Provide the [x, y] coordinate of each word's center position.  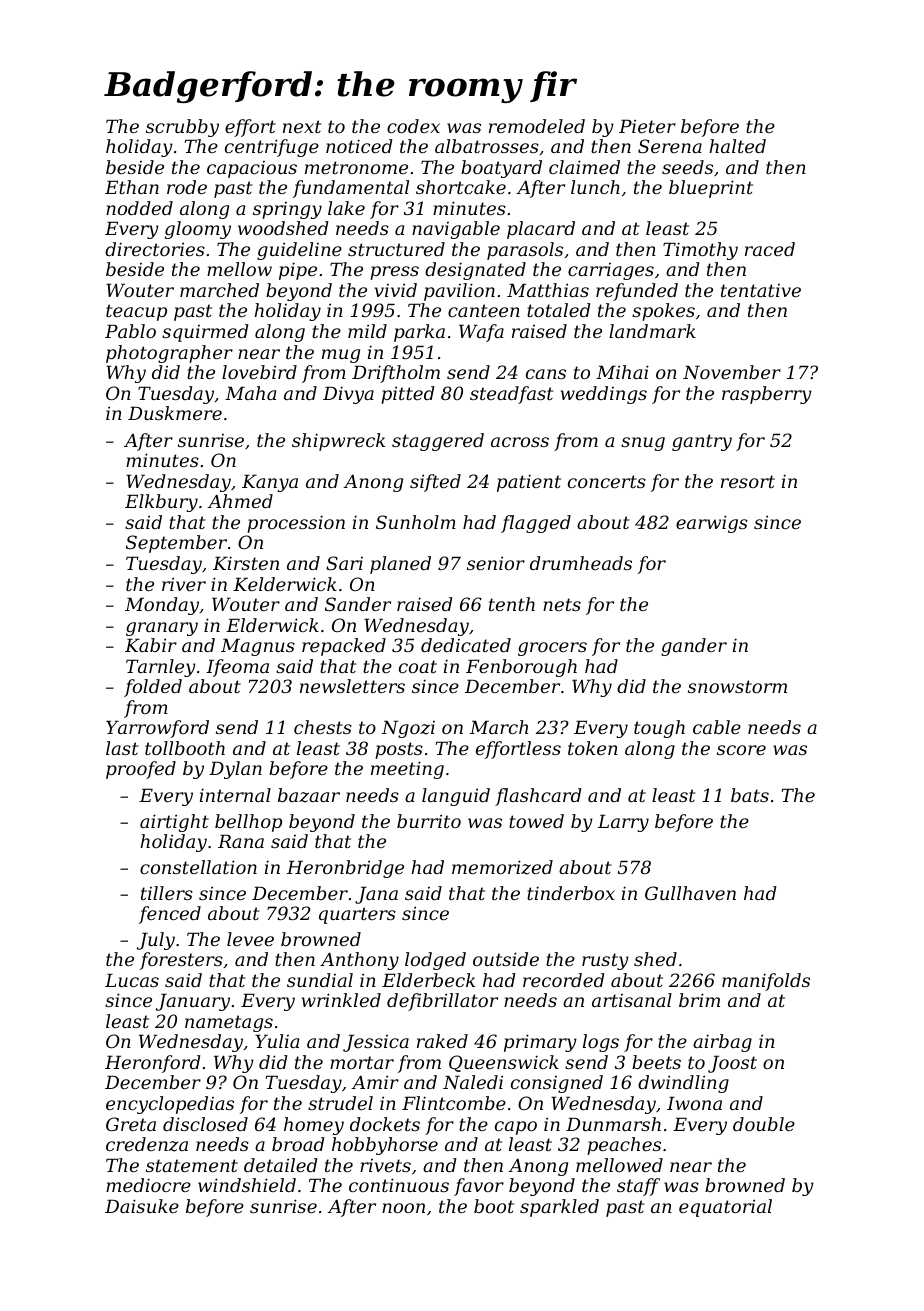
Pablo [130, 331]
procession [296, 524]
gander [694, 647]
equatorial [725, 1208]
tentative [761, 290]
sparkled [559, 1208]
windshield [247, 1185]
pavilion [459, 292]
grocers [552, 649]
